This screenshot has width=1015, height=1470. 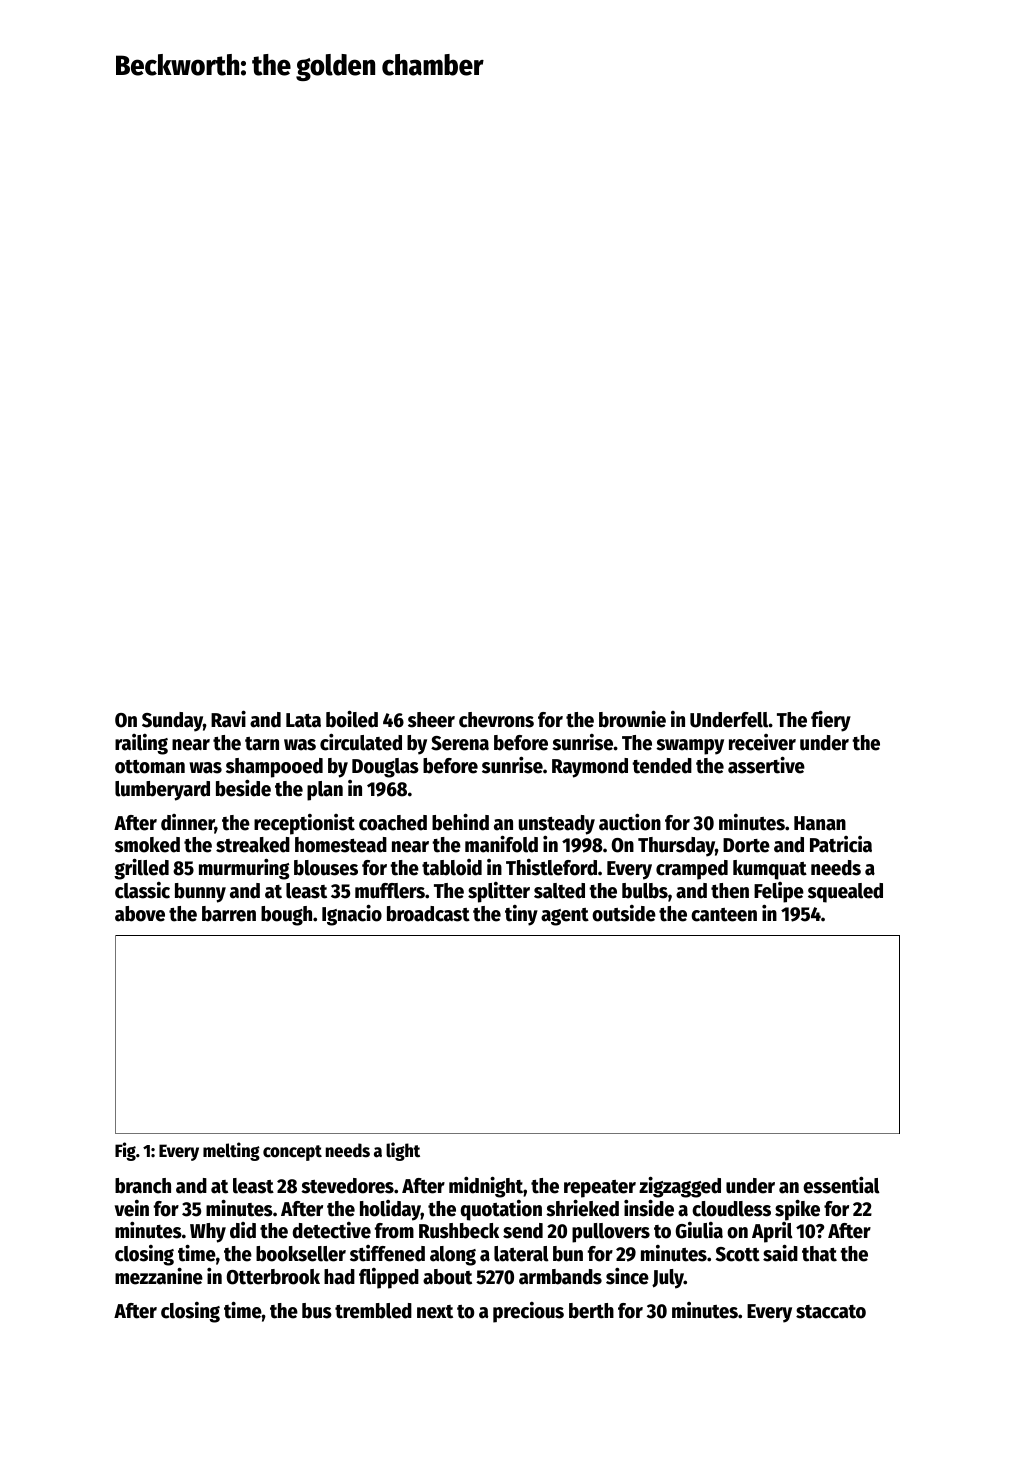 What do you see at coordinates (551, 867) in the screenshot?
I see `Thistleford` at bounding box center [551, 867].
